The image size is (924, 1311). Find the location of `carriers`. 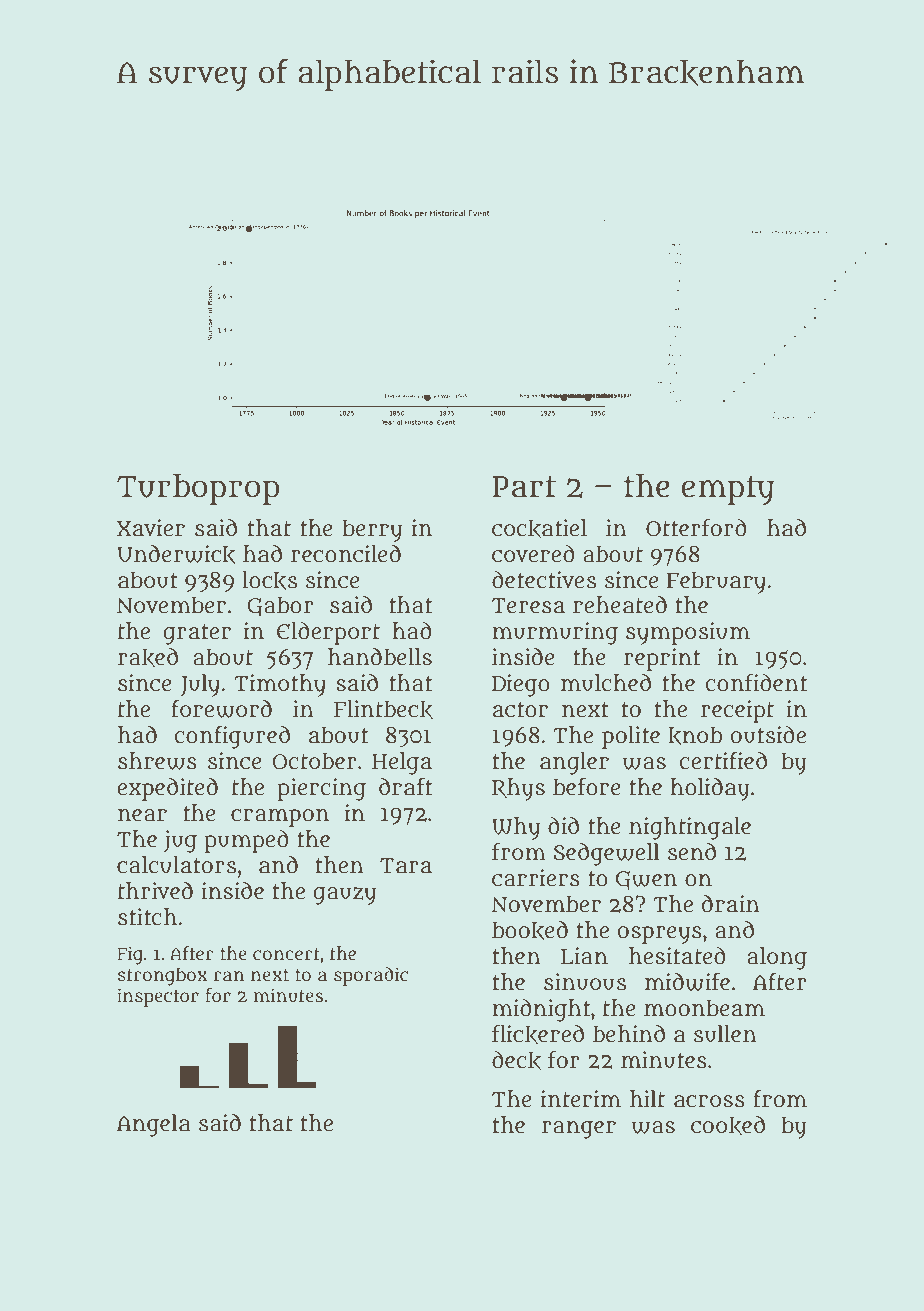

carriers is located at coordinates (536, 878).
